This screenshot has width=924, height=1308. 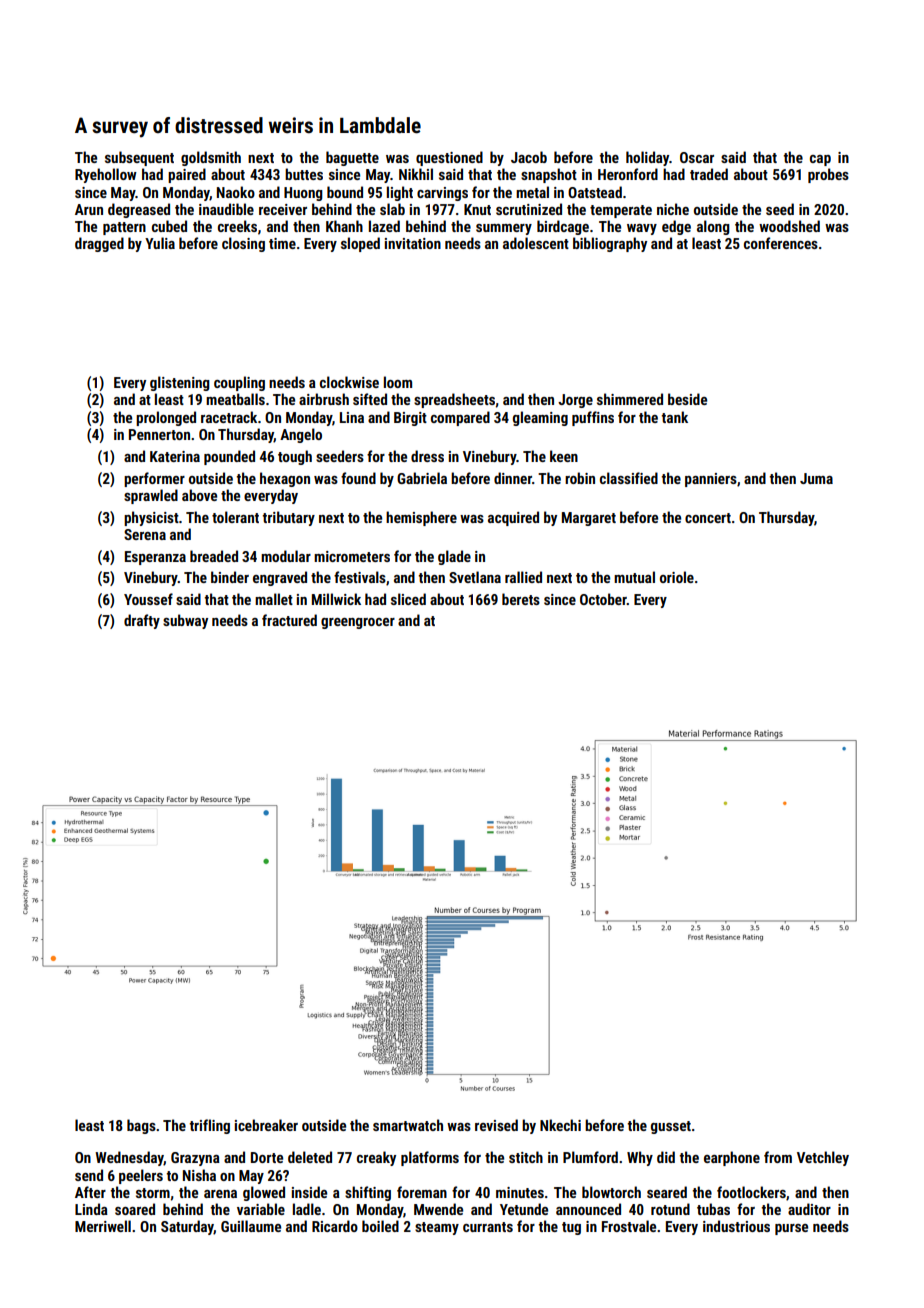 I want to click on Nkechi, so click(x=560, y=1125).
